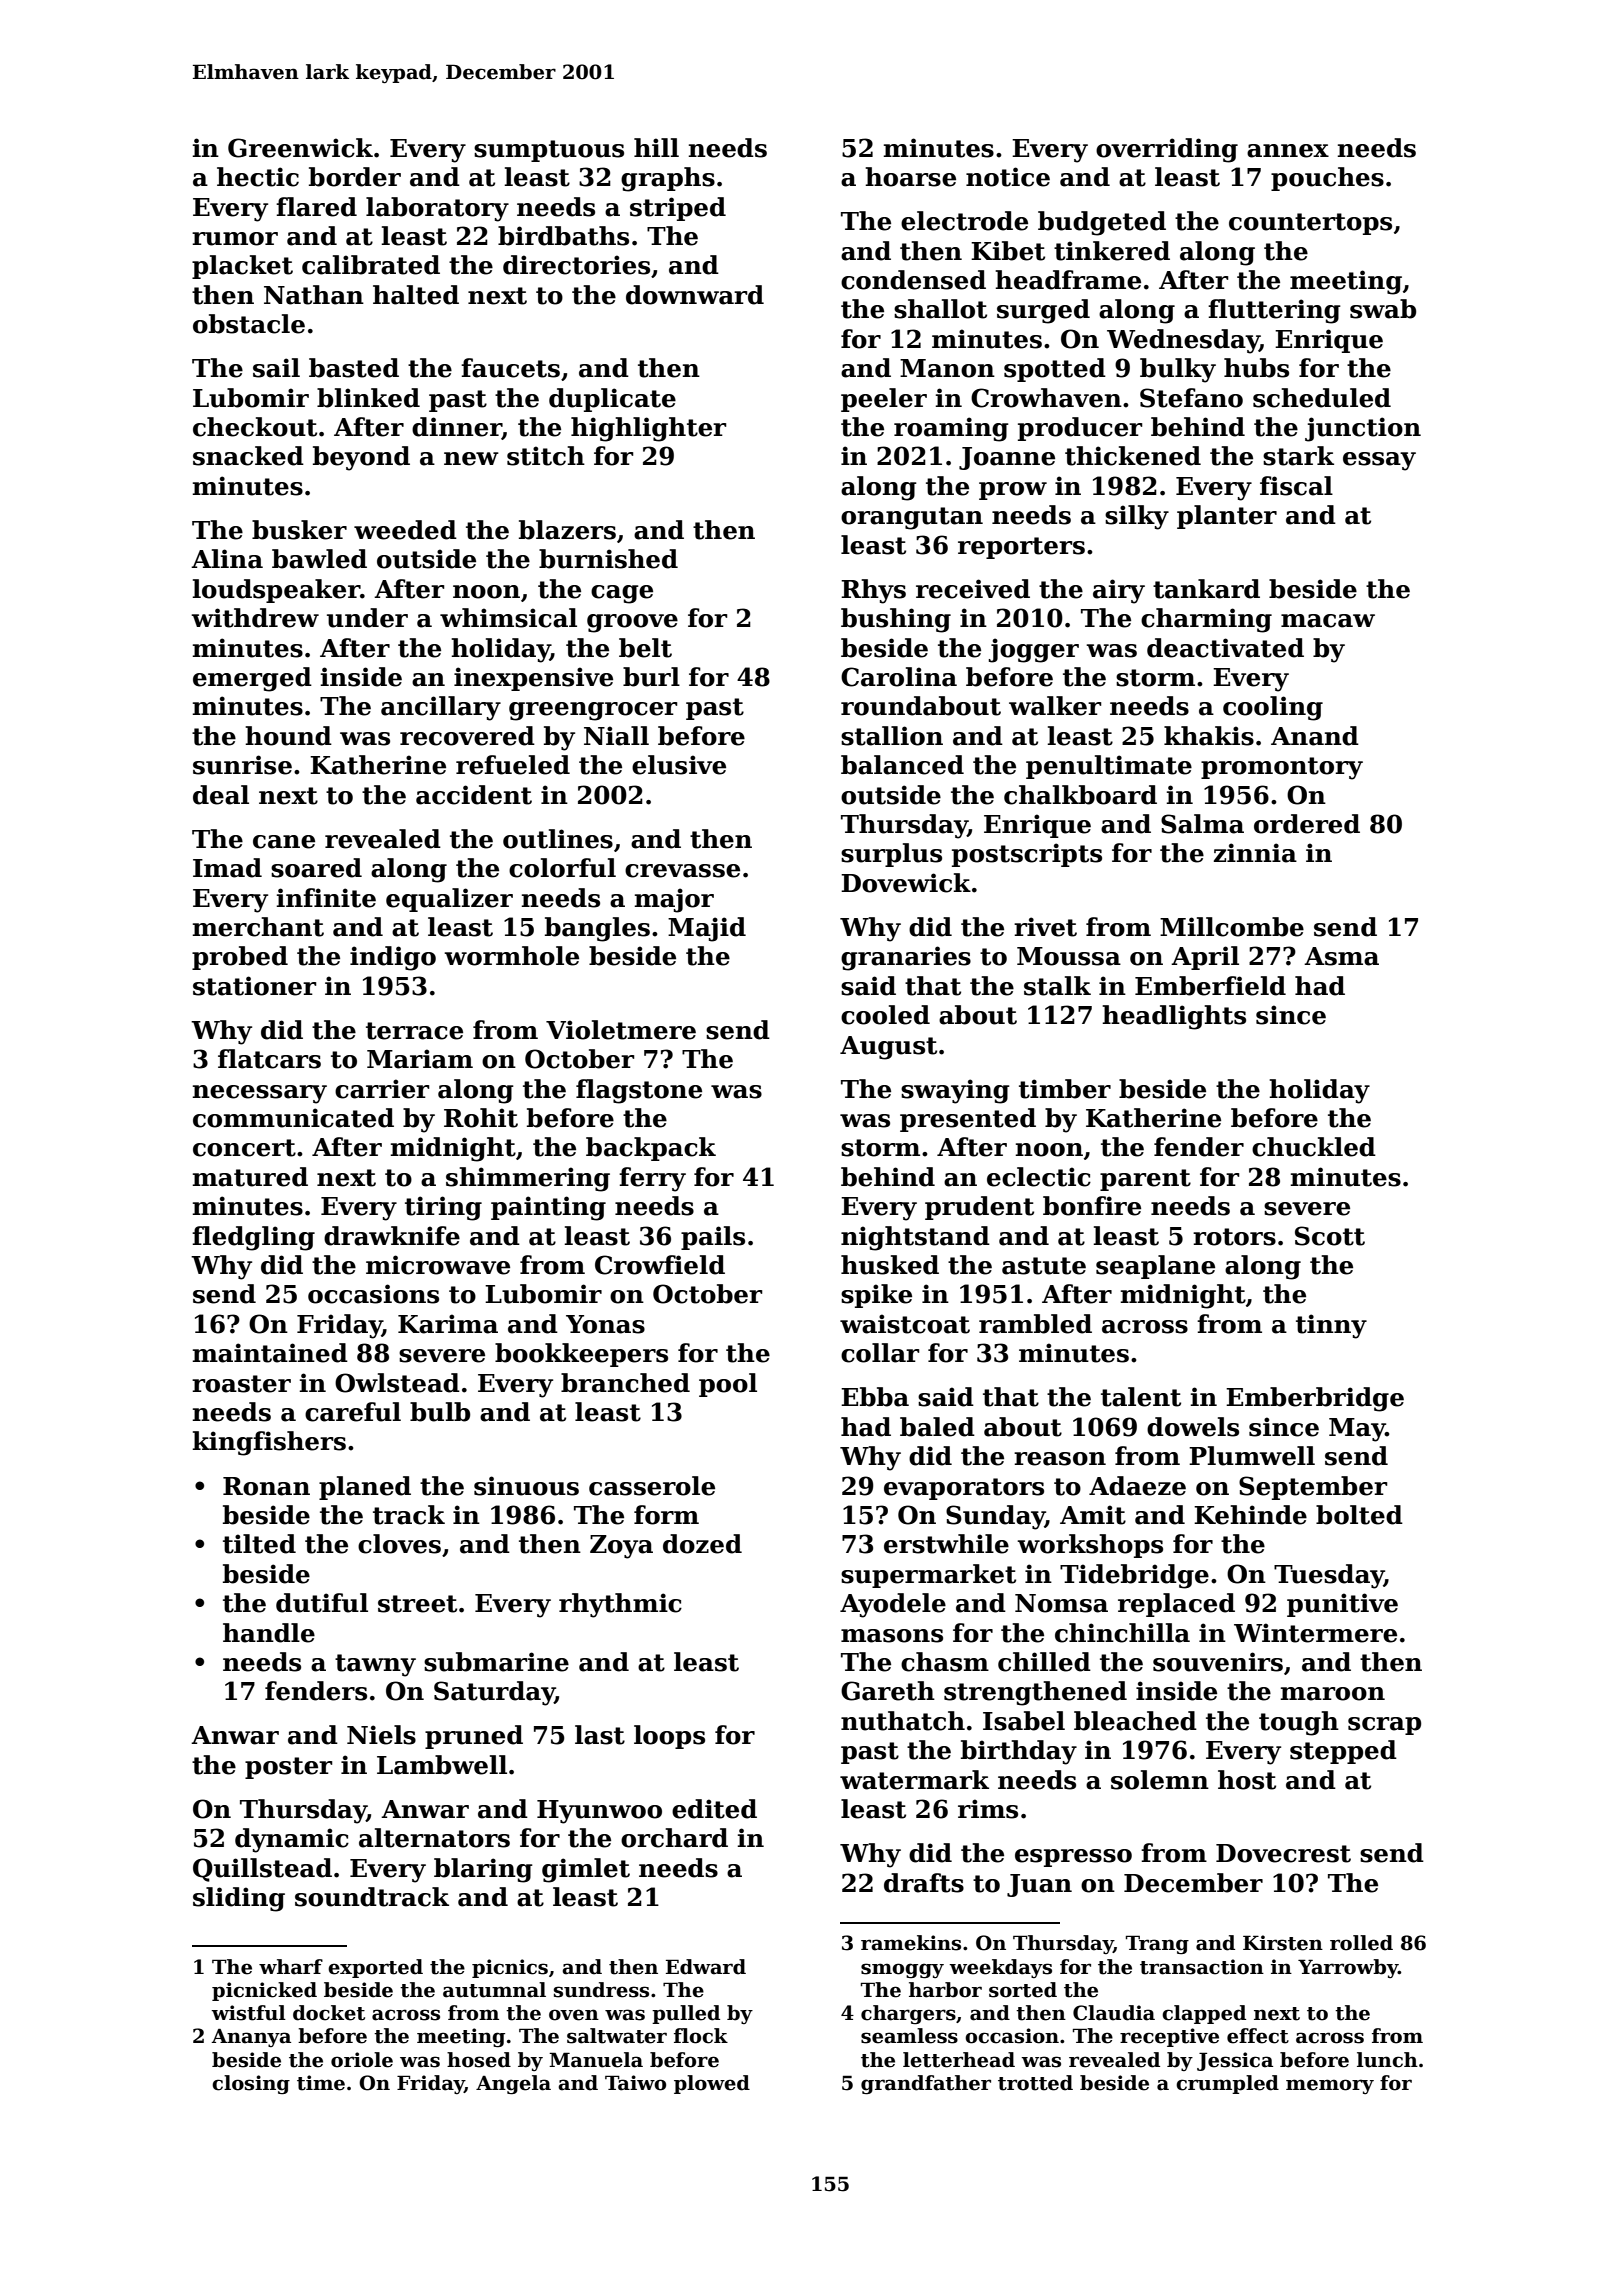 The height and width of the page is (2292, 1620). What do you see at coordinates (371, 265) in the page?
I see `calibrated` at bounding box center [371, 265].
